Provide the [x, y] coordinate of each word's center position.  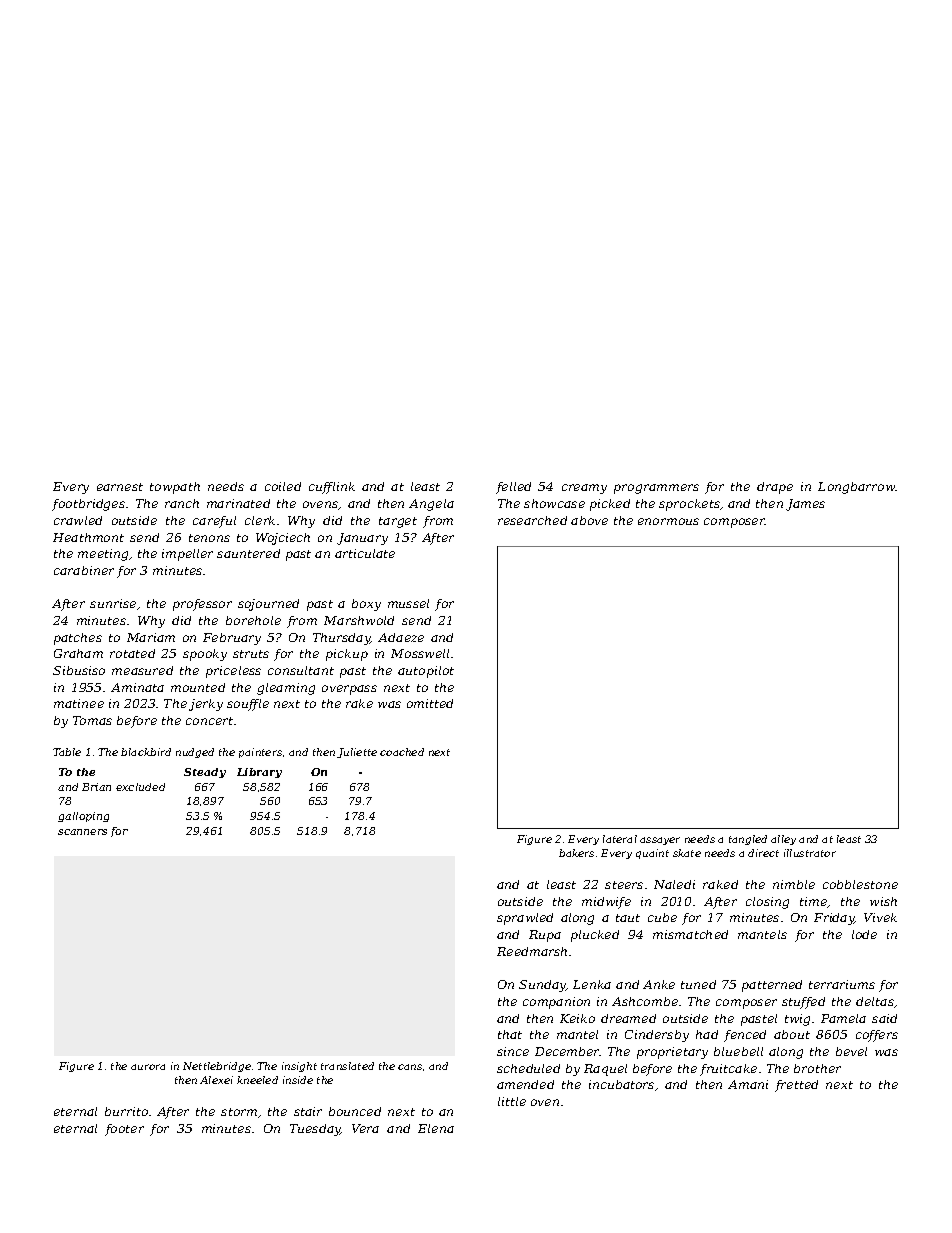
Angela [431, 505]
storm [239, 1112]
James [805, 505]
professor [202, 605]
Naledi [674, 884]
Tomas [92, 720]
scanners [82, 832]
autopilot [426, 672]
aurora [148, 1067]
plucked [595, 936]
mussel [408, 603]
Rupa [545, 936]
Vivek [880, 917]
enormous [668, 521]
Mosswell [420, 653]
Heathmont [88, 537]
